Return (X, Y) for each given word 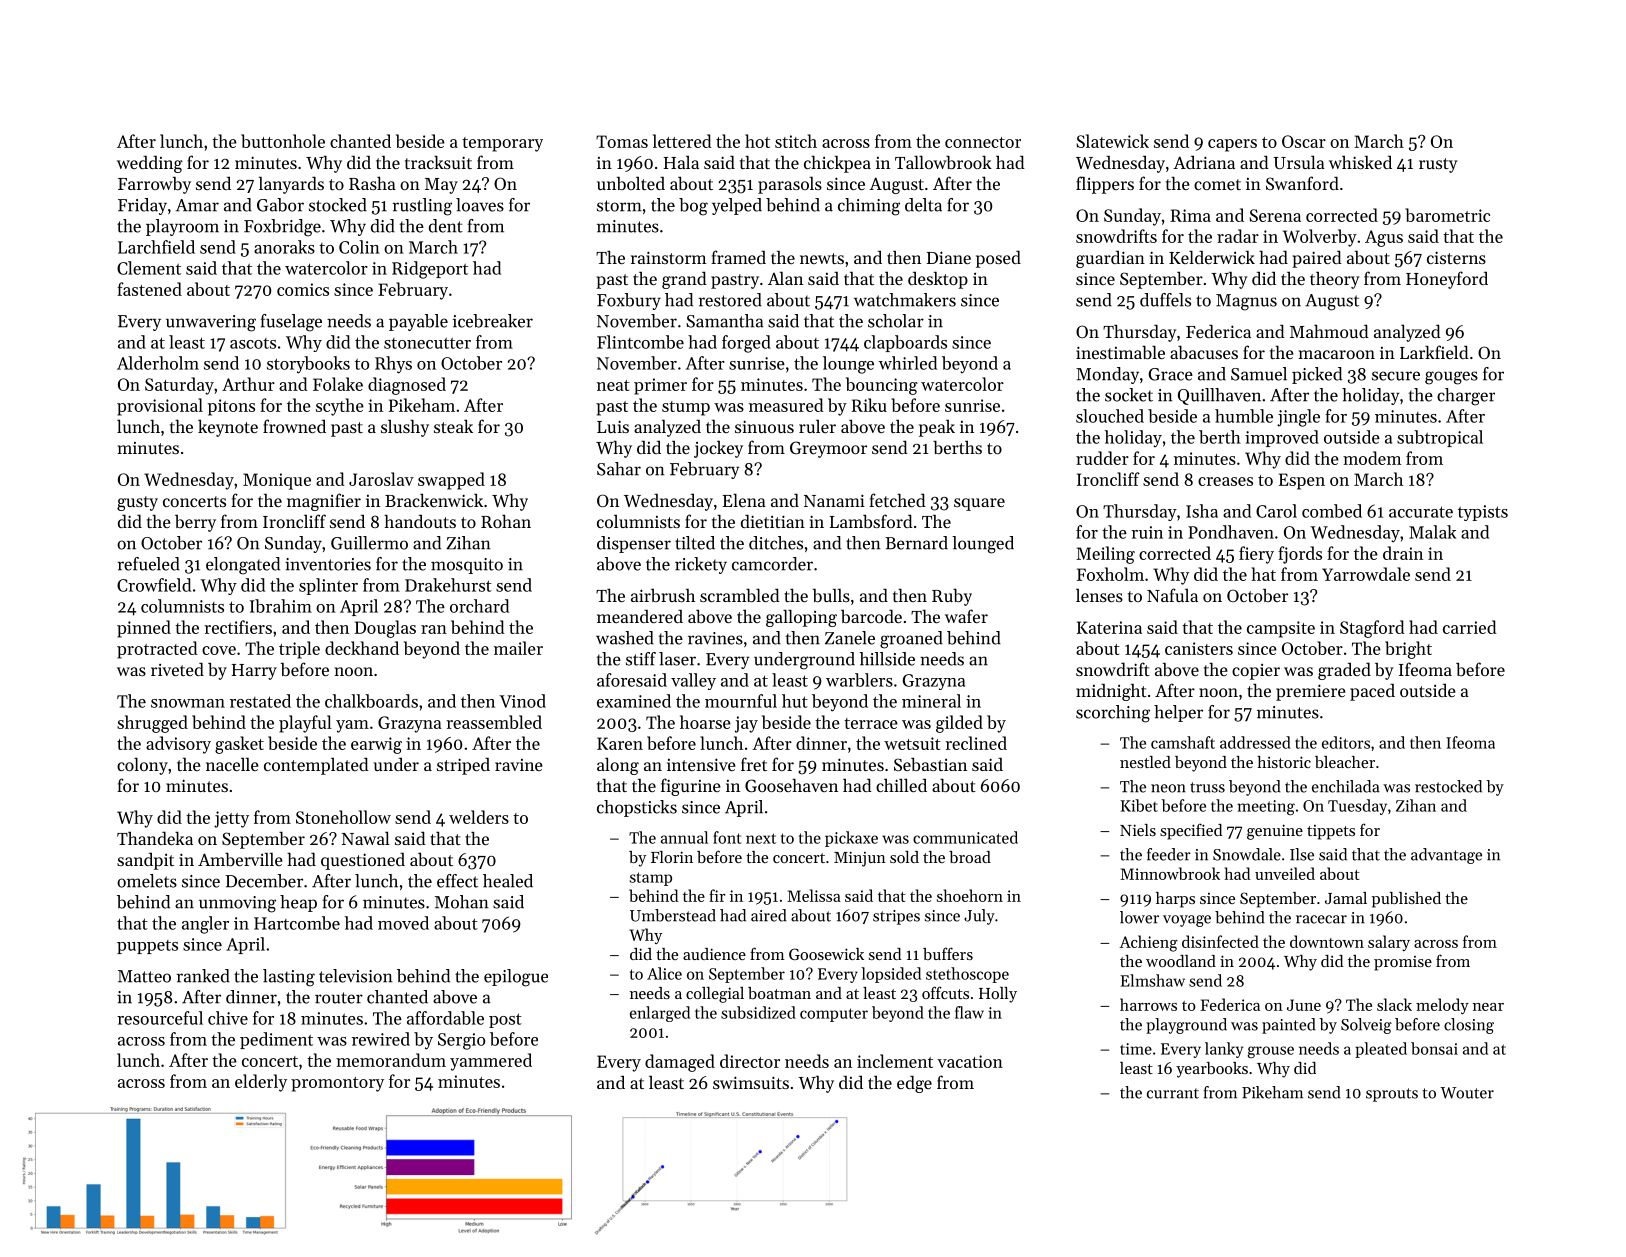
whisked (1360, 162)
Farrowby (154, 185)
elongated (243, 566)
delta (923, 205)
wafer (966, 616)
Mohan (461, 902)
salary (1389, 943)
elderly (261, 1083)
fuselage (291, 323)
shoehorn (970, 895)
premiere (1311, 692)
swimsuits (751, 1082)
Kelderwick (1212, 257)
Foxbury (629, 301)
